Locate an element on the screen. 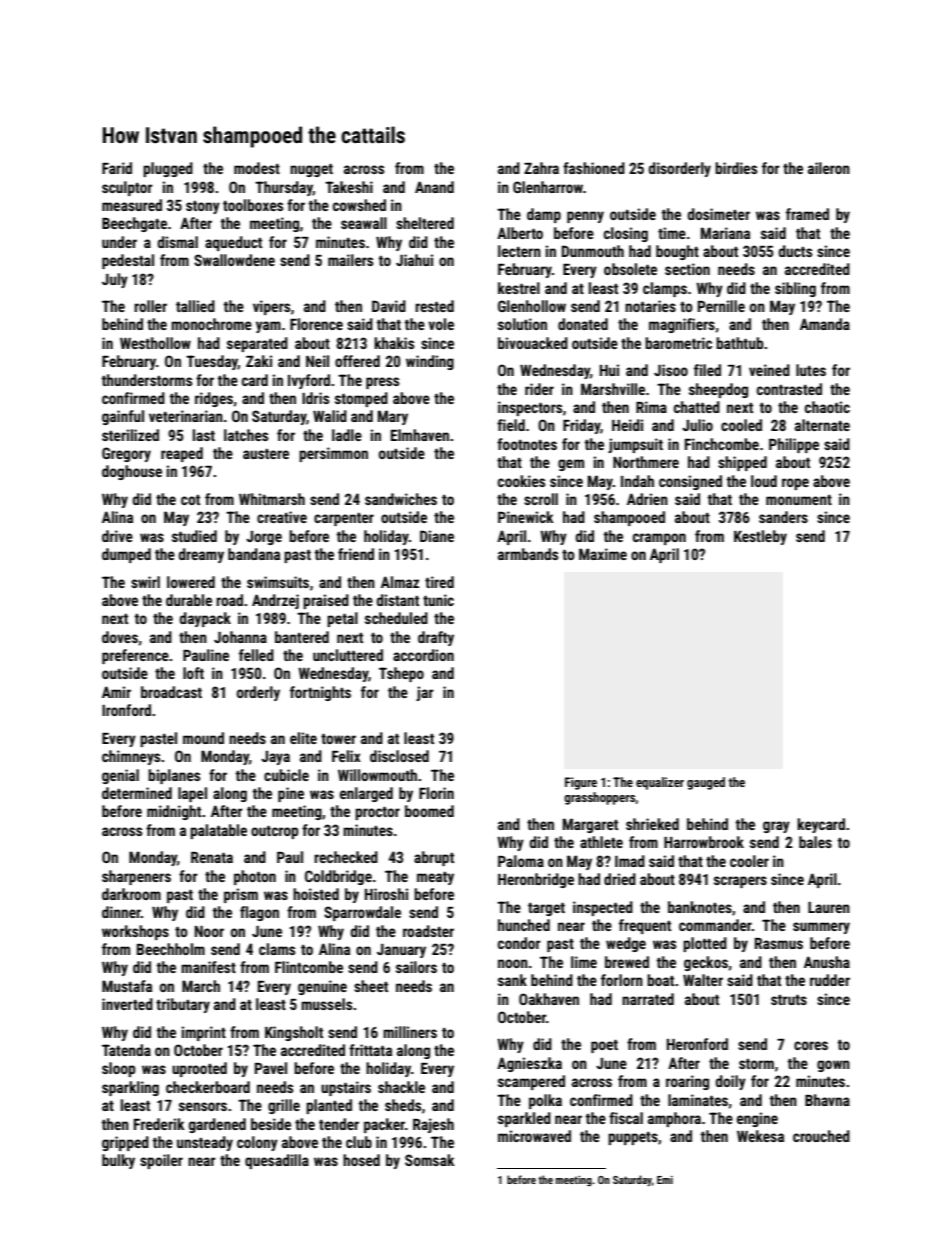 Image resolution: width=952 pixels, height=1233 pixels. inspected is located at coordinates (603, 908).
